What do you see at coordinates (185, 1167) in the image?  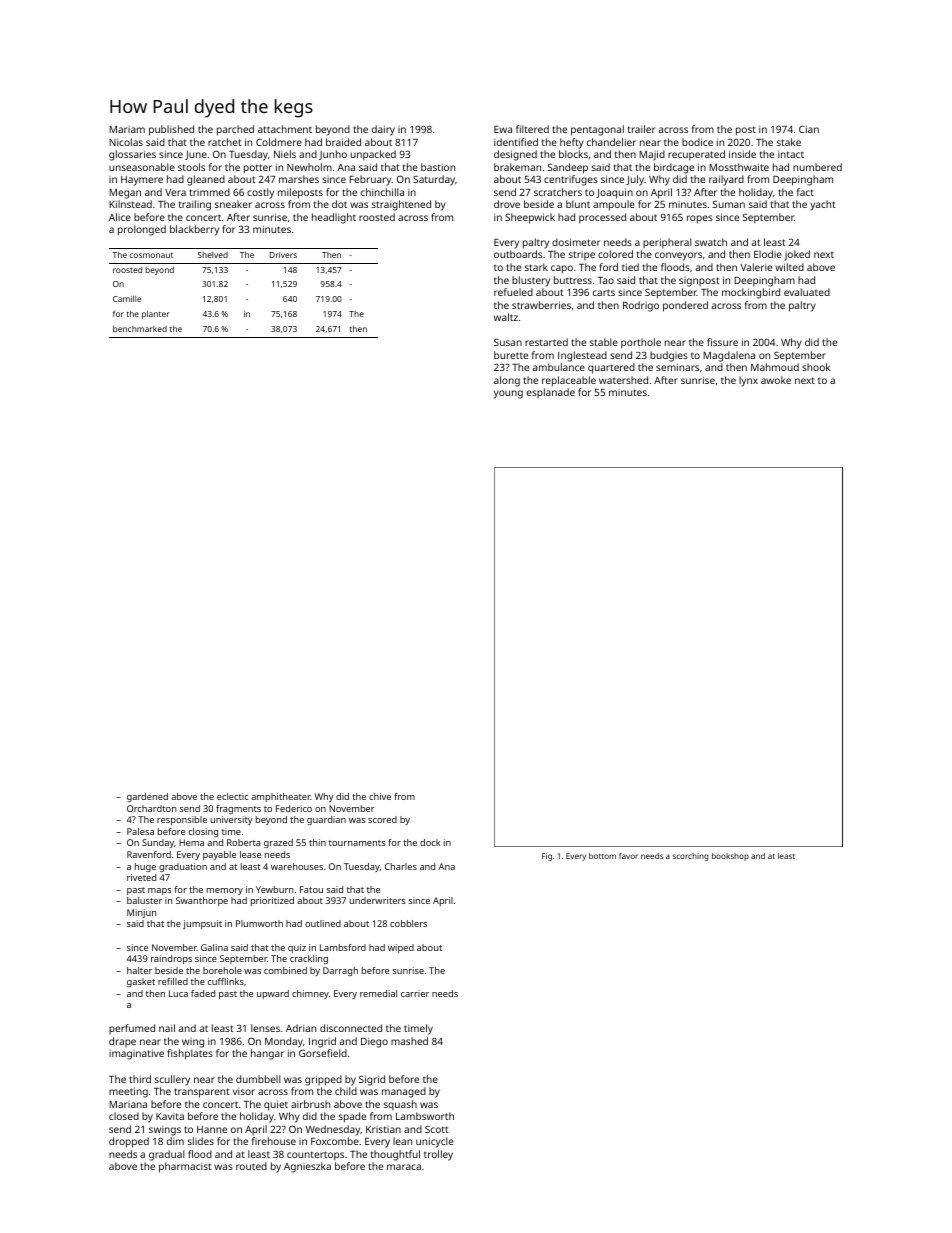 I see `pharmacist` at bounding box center [185, 1167].
